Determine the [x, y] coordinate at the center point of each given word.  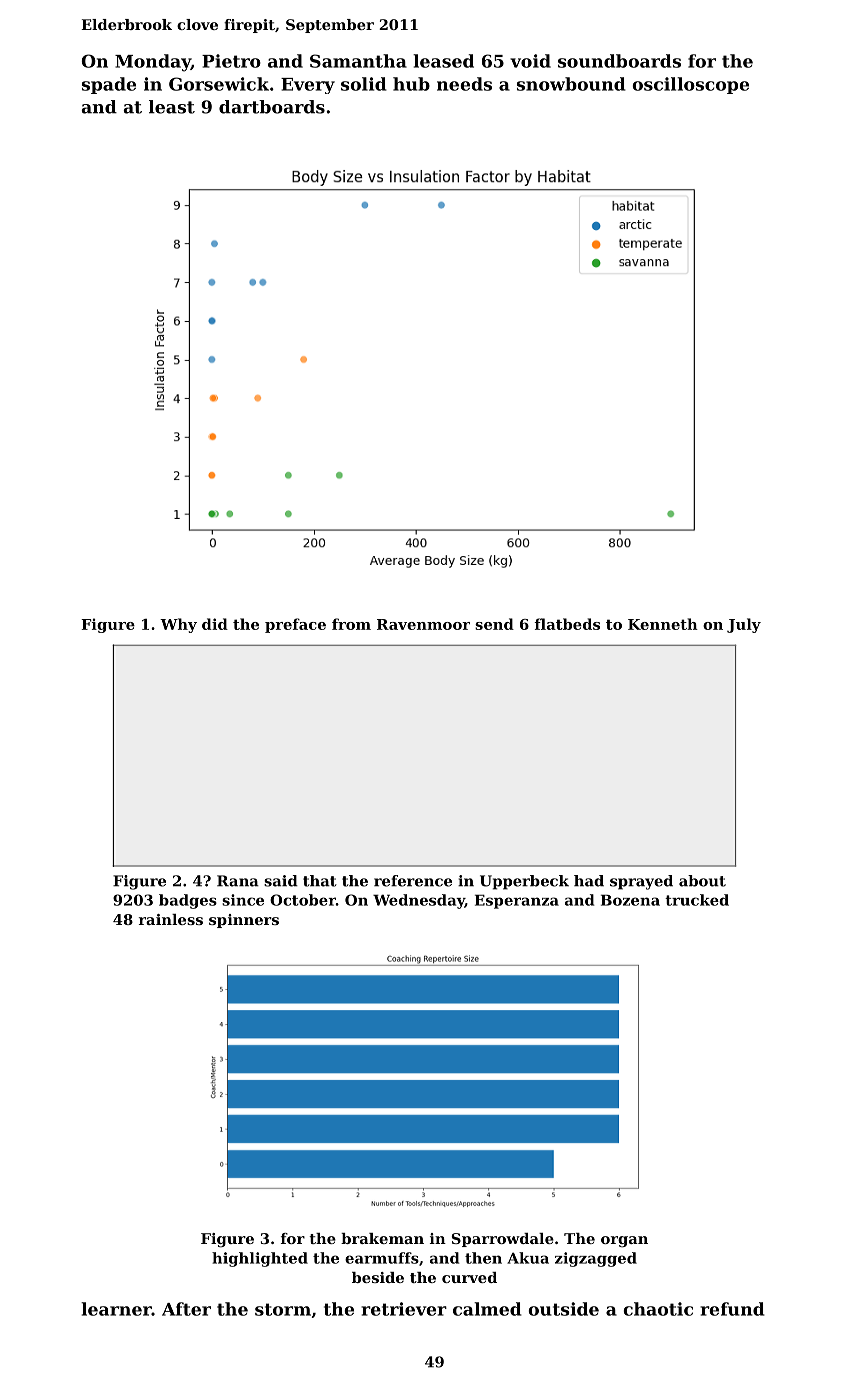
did [215, 624]
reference [413, 881]
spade [109, 85]
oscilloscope [691, 85]
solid [363, 84]
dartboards [272, 107]
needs [464, 84]
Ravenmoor [423, 624]
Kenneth [663, 624]
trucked [697, 900]
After [186, 1309]
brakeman [382, 1238]
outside [564, 1309]
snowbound [571, 84]
